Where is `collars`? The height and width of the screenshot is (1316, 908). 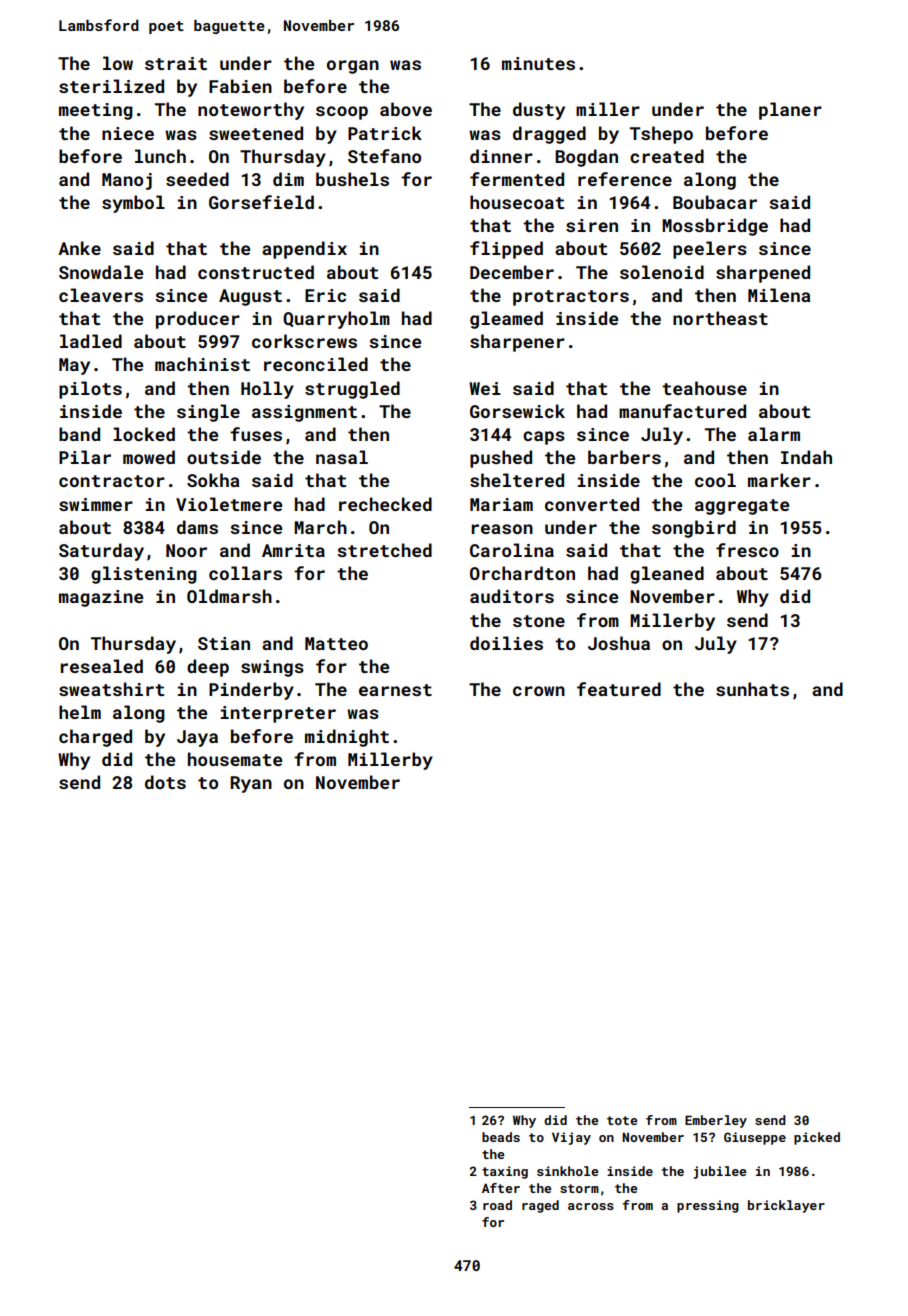
collars is located at coordinates (245, 573).
